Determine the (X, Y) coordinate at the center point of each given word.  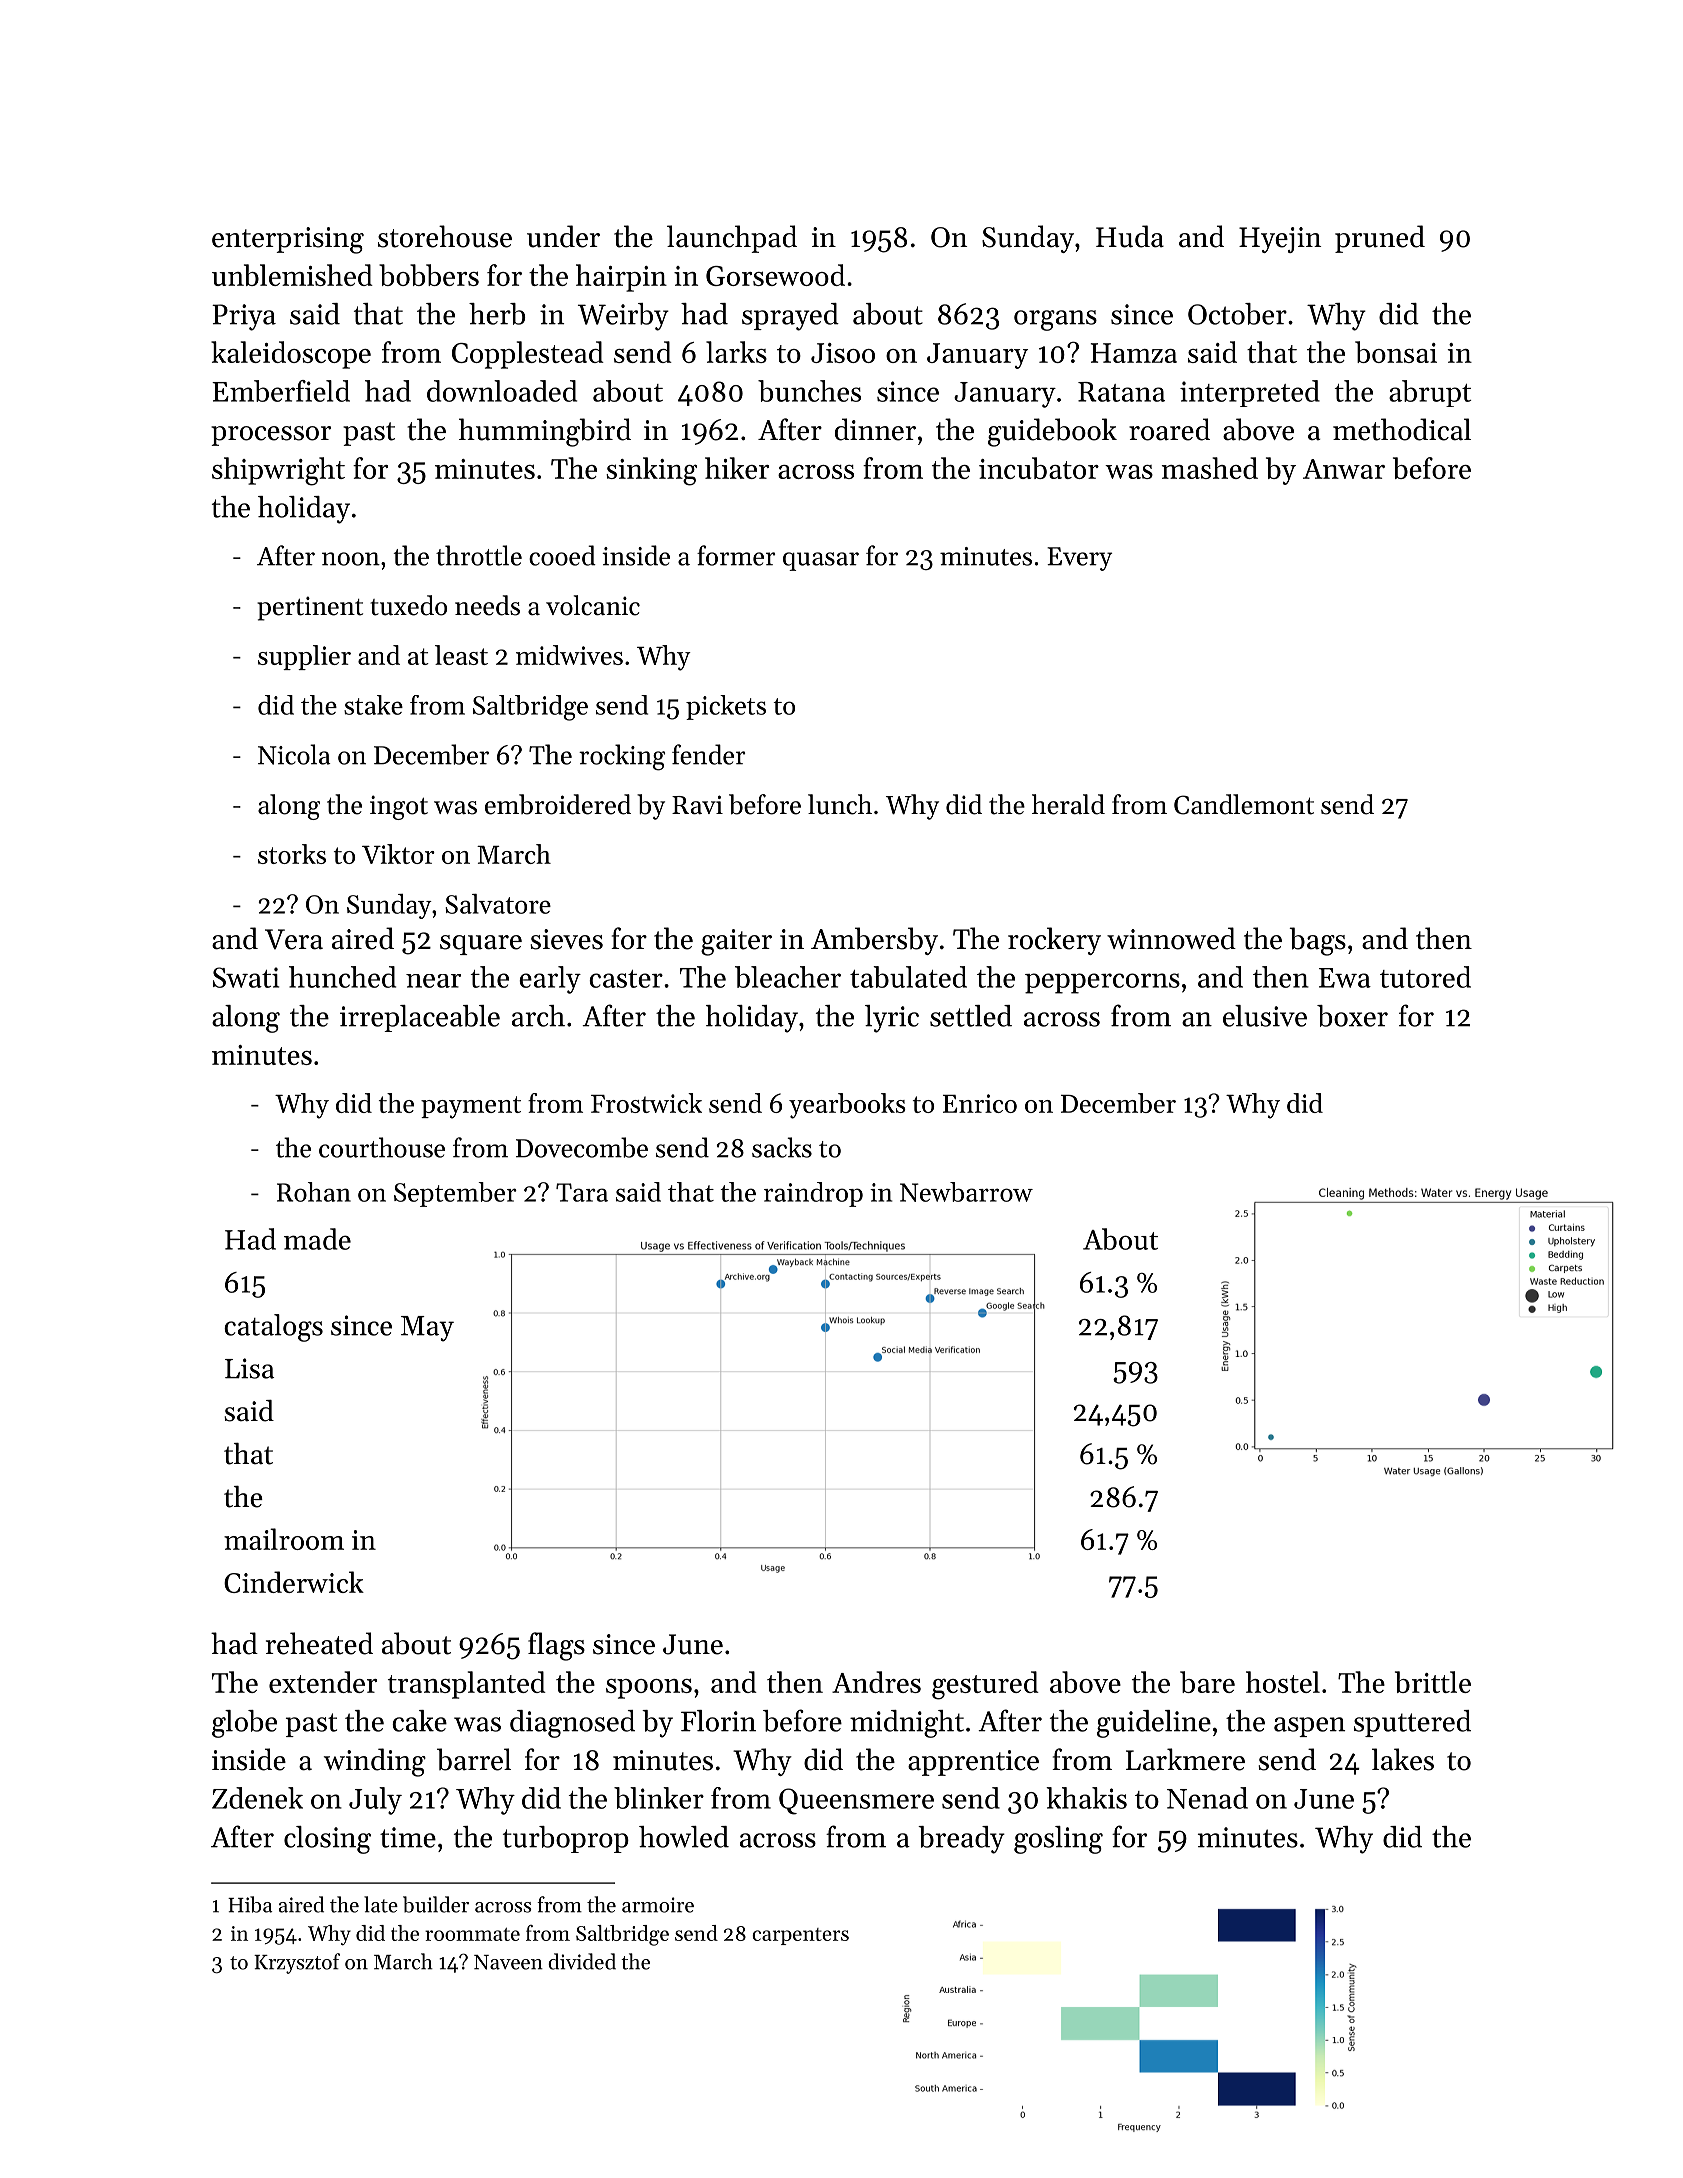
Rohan (314, 1192)
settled (971, 1016)
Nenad (1207, 1798)
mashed (1210, 468)
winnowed (1171, 938)
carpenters (800, 1936)
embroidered (558, 804)
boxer (1352, 1016)
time (408, 1837)
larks (736, 352)
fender (708, 754)
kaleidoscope (291, 355)
